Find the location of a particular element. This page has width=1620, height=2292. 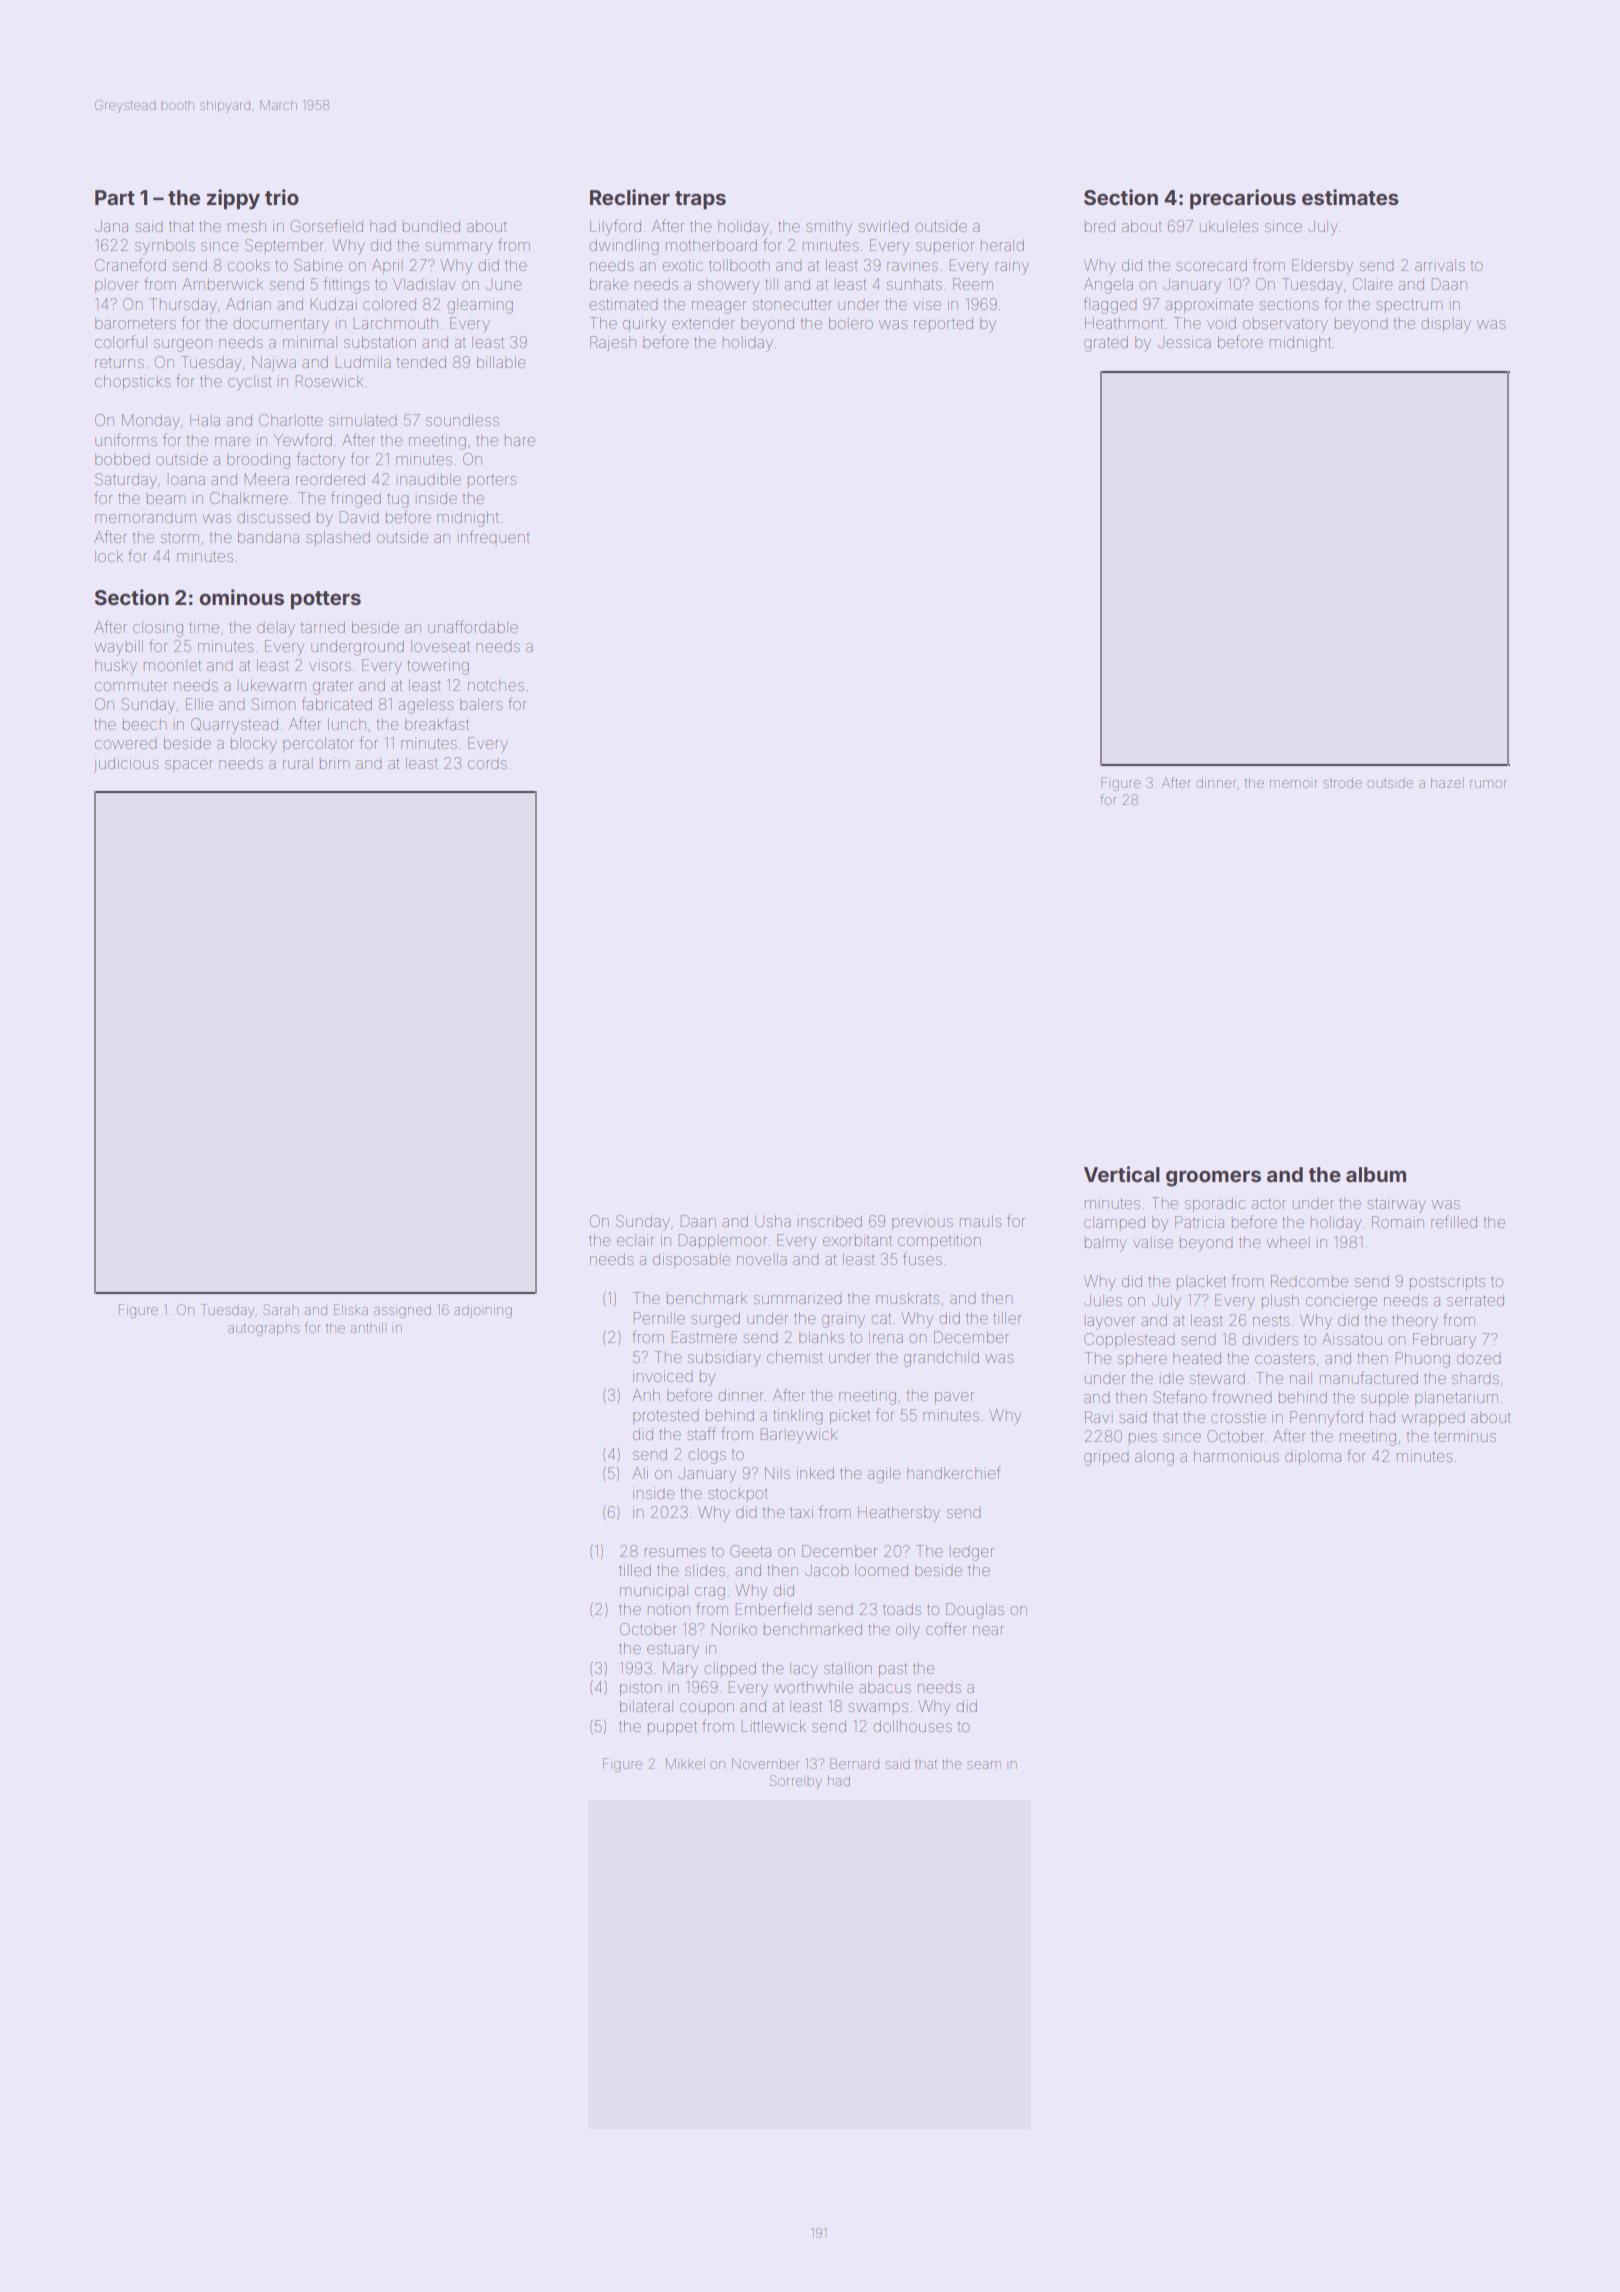

Sarah is located at coordinates (281, 1309).
